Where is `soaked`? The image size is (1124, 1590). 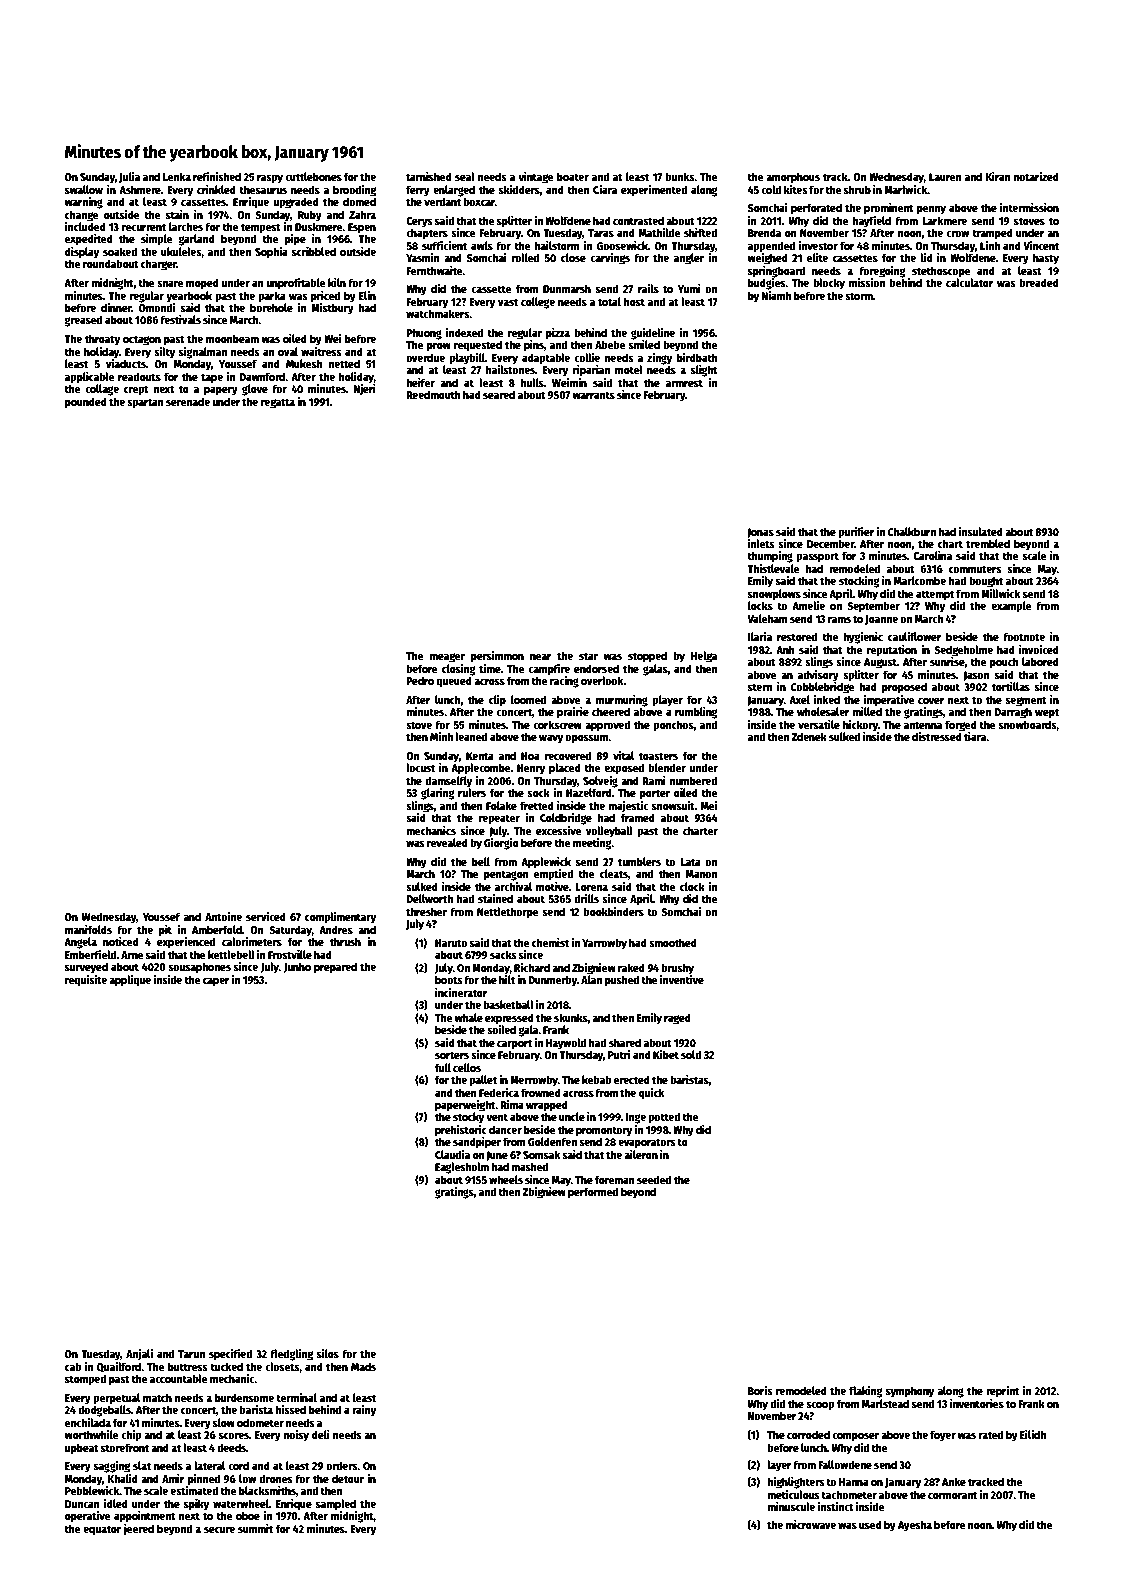 soaked is located at coordinates (120, 251).
